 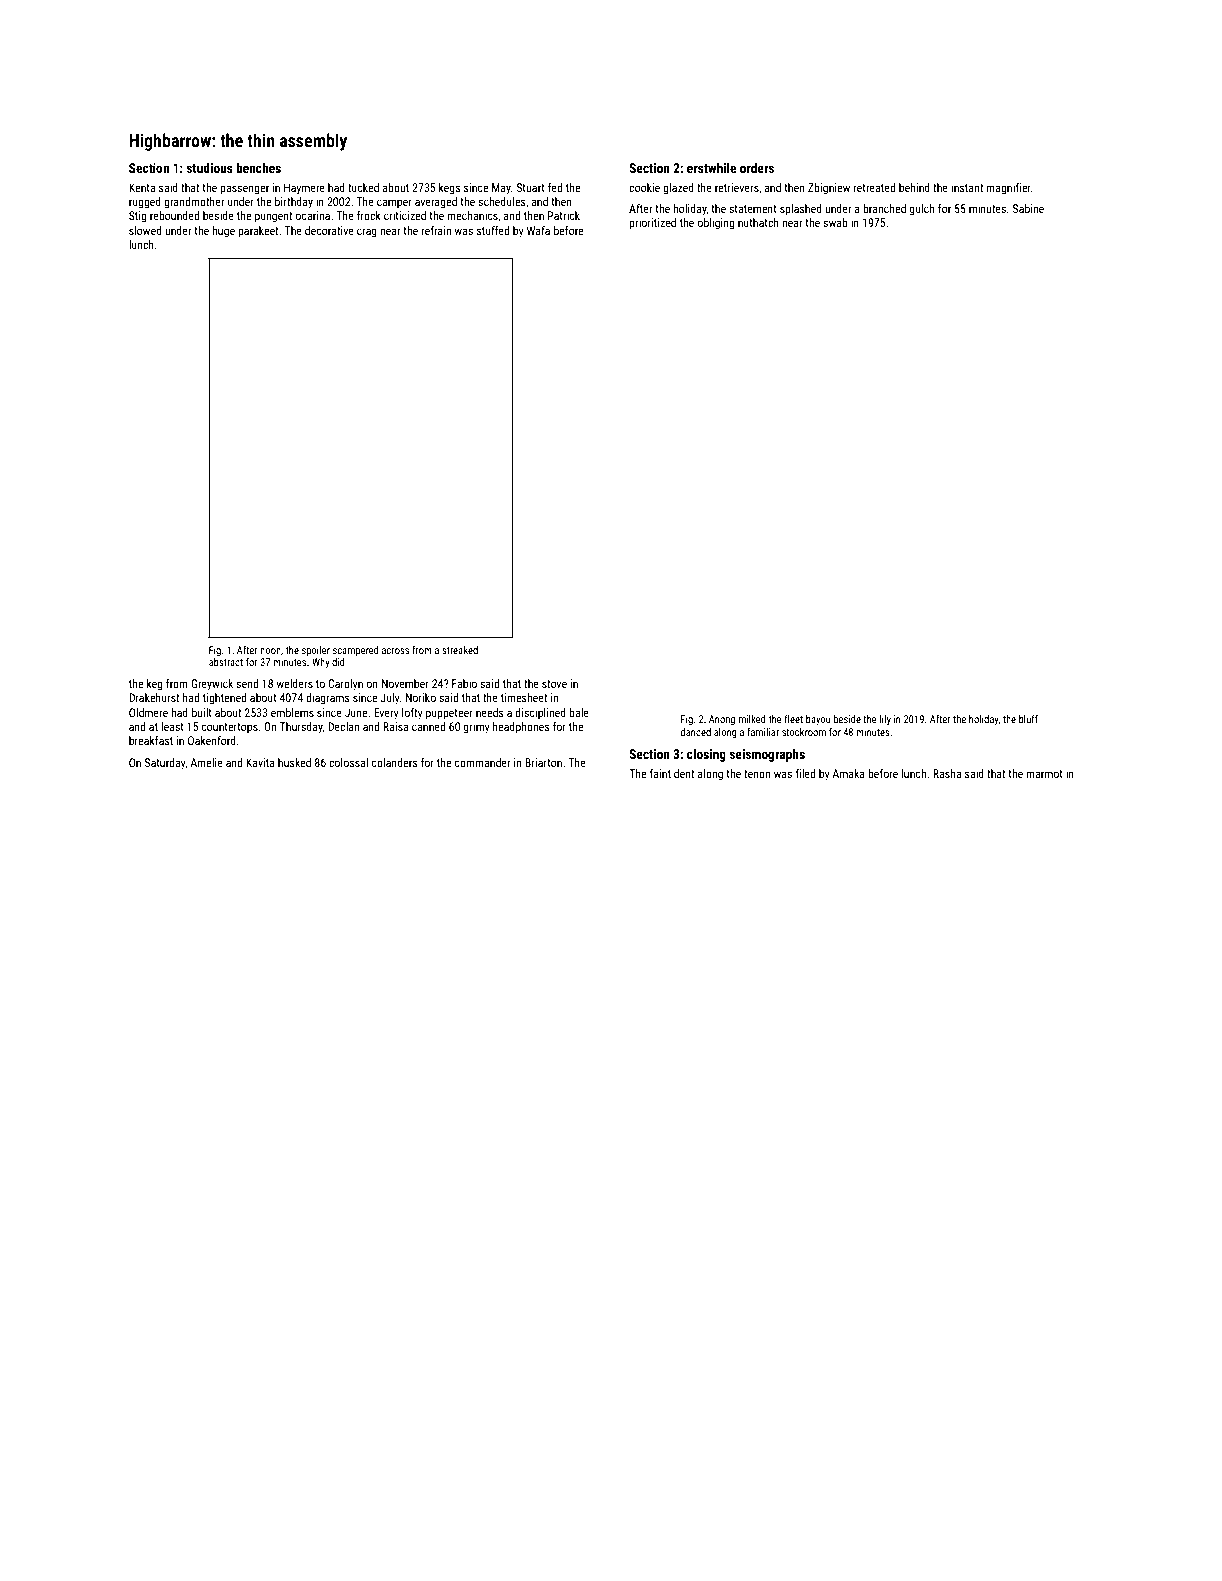 What do you see at coordinates (835, 222) in the document?
I see `swab` at bounding box center [835, 222].
